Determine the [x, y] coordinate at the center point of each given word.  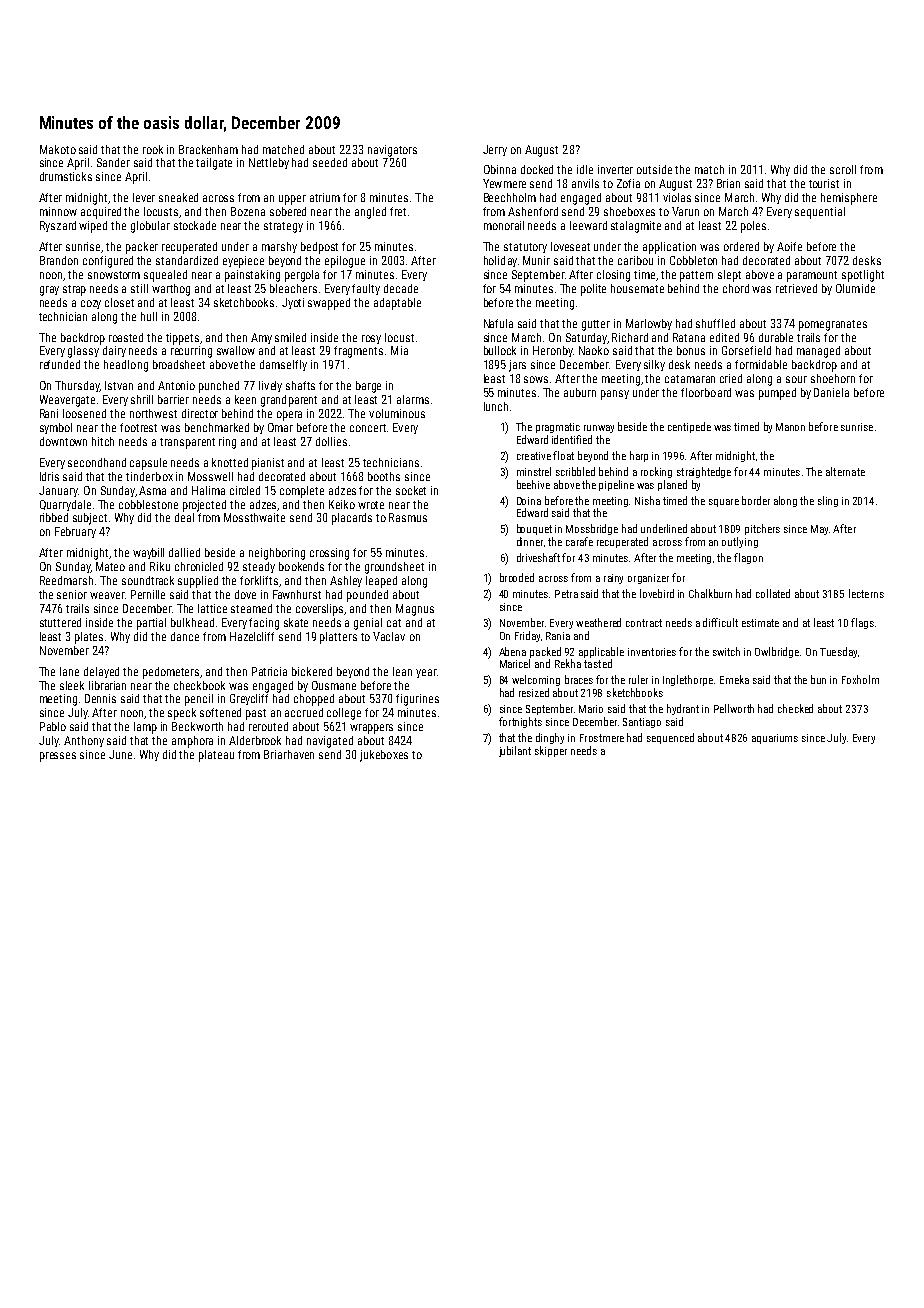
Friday [527, 636]
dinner [530, 541]
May [819, 530]
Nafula [498, 323]
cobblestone [148, 504]
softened [220, 712]
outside [654, 169]
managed [818, 352]
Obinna [500, 169]
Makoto [58, 149]
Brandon [59, 260]
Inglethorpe [688, 680]
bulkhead [192, 622]
